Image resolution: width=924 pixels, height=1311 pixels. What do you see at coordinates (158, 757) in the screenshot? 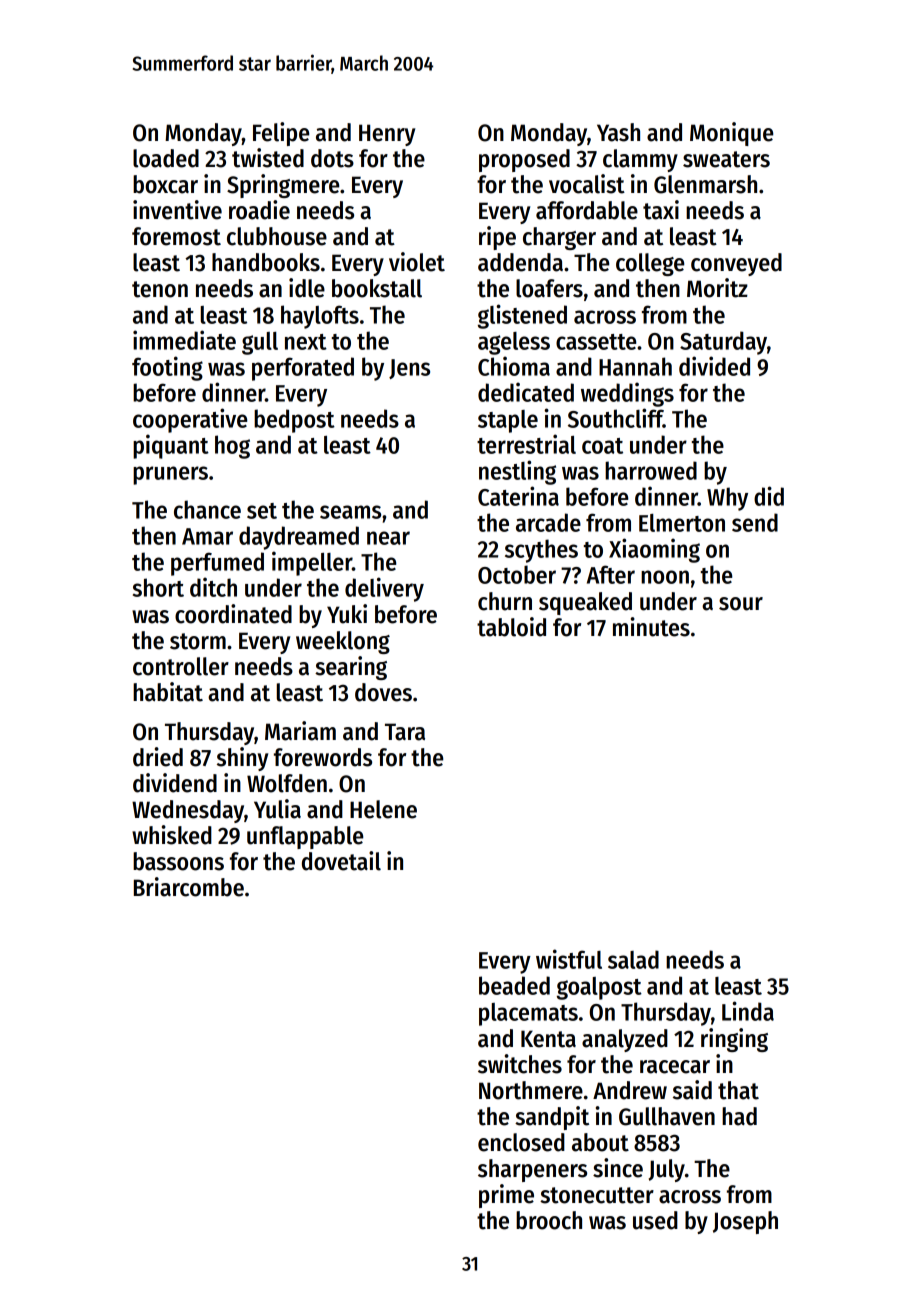
I see `dried` at bounding box center [158, 757].
